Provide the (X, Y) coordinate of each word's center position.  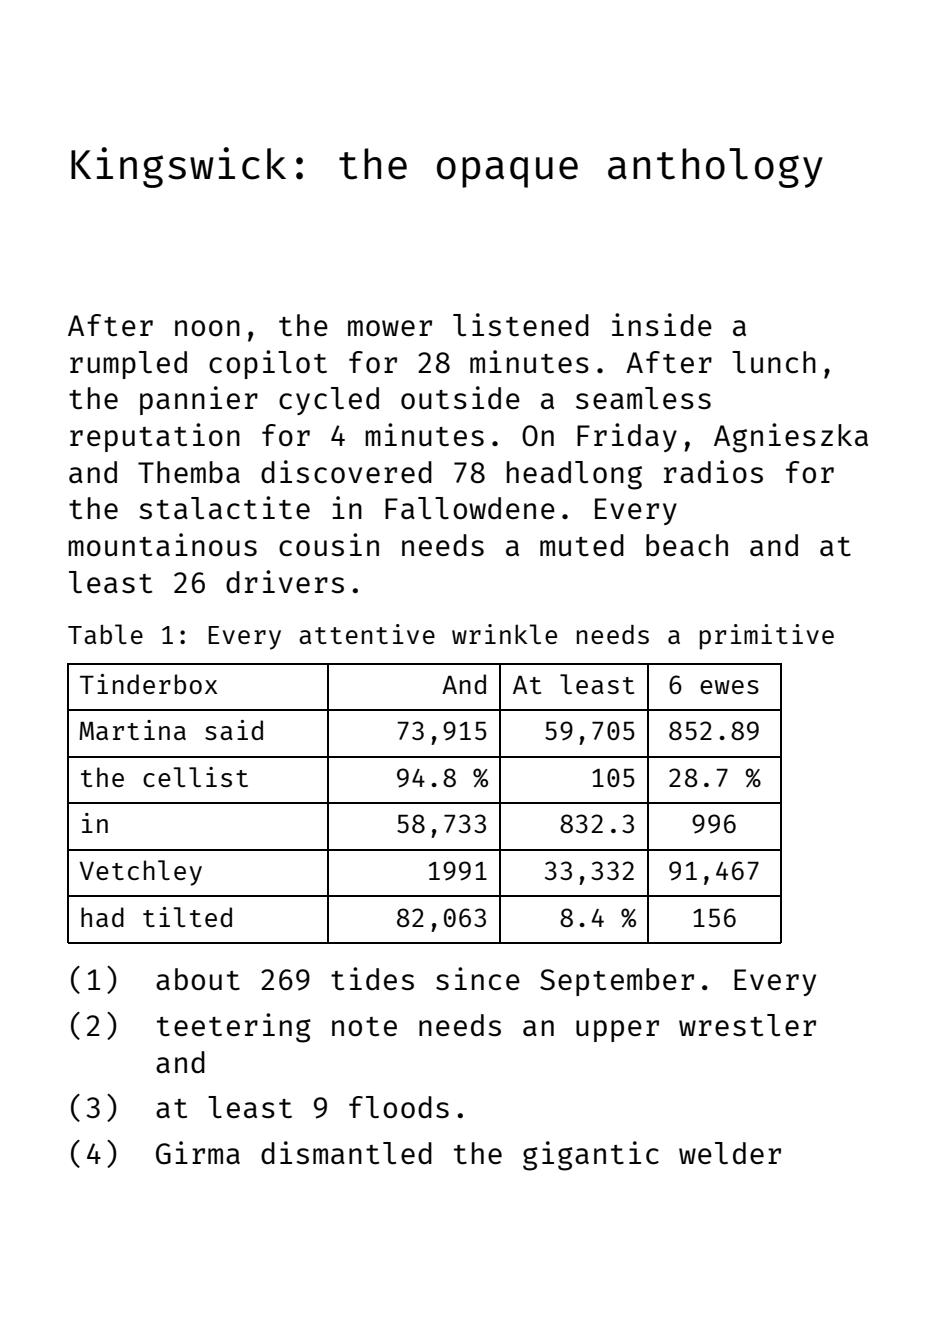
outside (460, 397)
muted (582, 545)
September (617, 982)
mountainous (162, 544)
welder (730, 1153)
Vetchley (141, 873)
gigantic (591, 1156)
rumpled (128, 365)
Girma (198, 1152)
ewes (729, 687)
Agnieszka (791, 438)
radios (713, 471)
